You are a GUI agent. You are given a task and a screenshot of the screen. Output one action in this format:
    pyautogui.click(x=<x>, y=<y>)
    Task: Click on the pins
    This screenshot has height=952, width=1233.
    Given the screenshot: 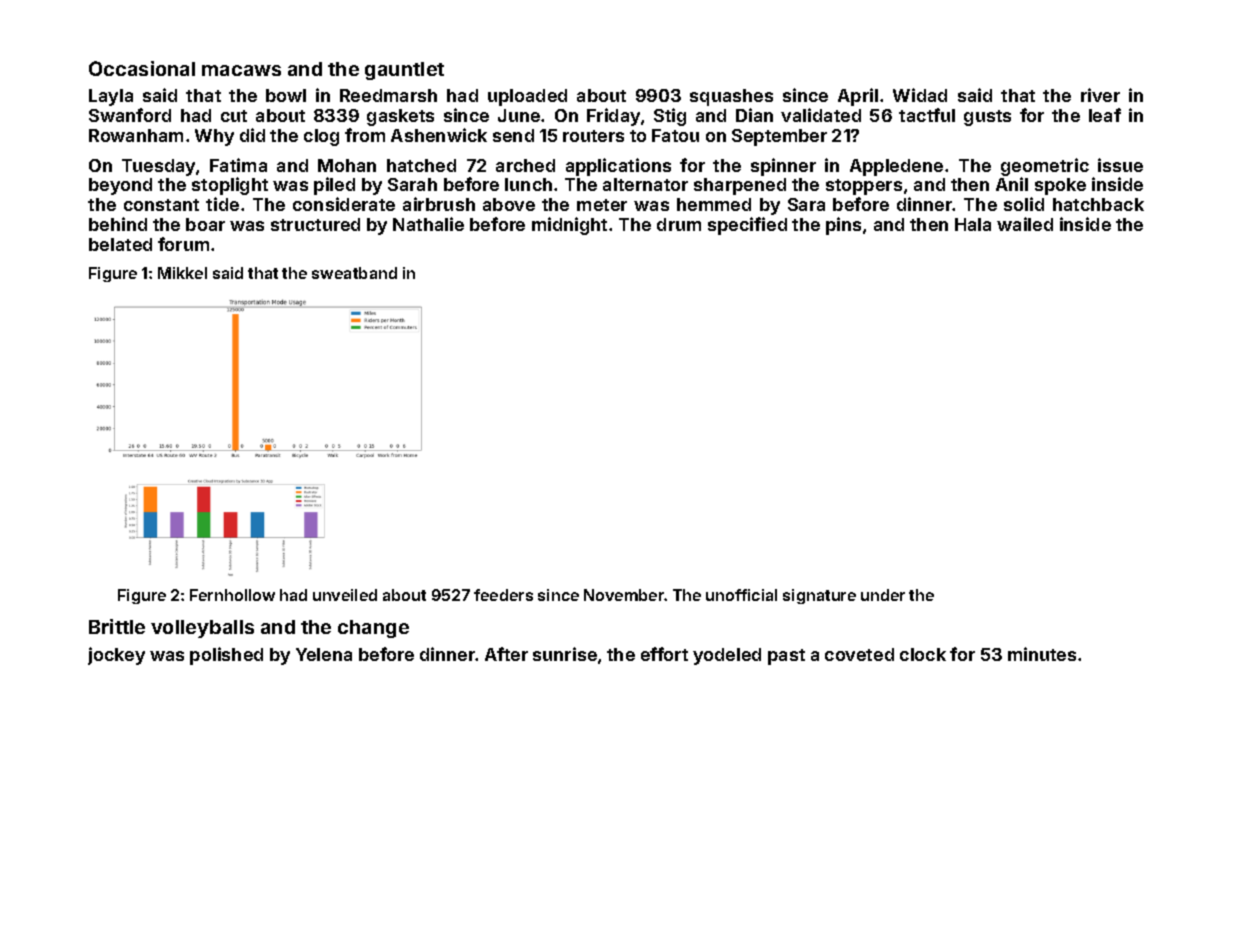 What is the action you would take?
    pyautogui.click(x=843, y=226)
